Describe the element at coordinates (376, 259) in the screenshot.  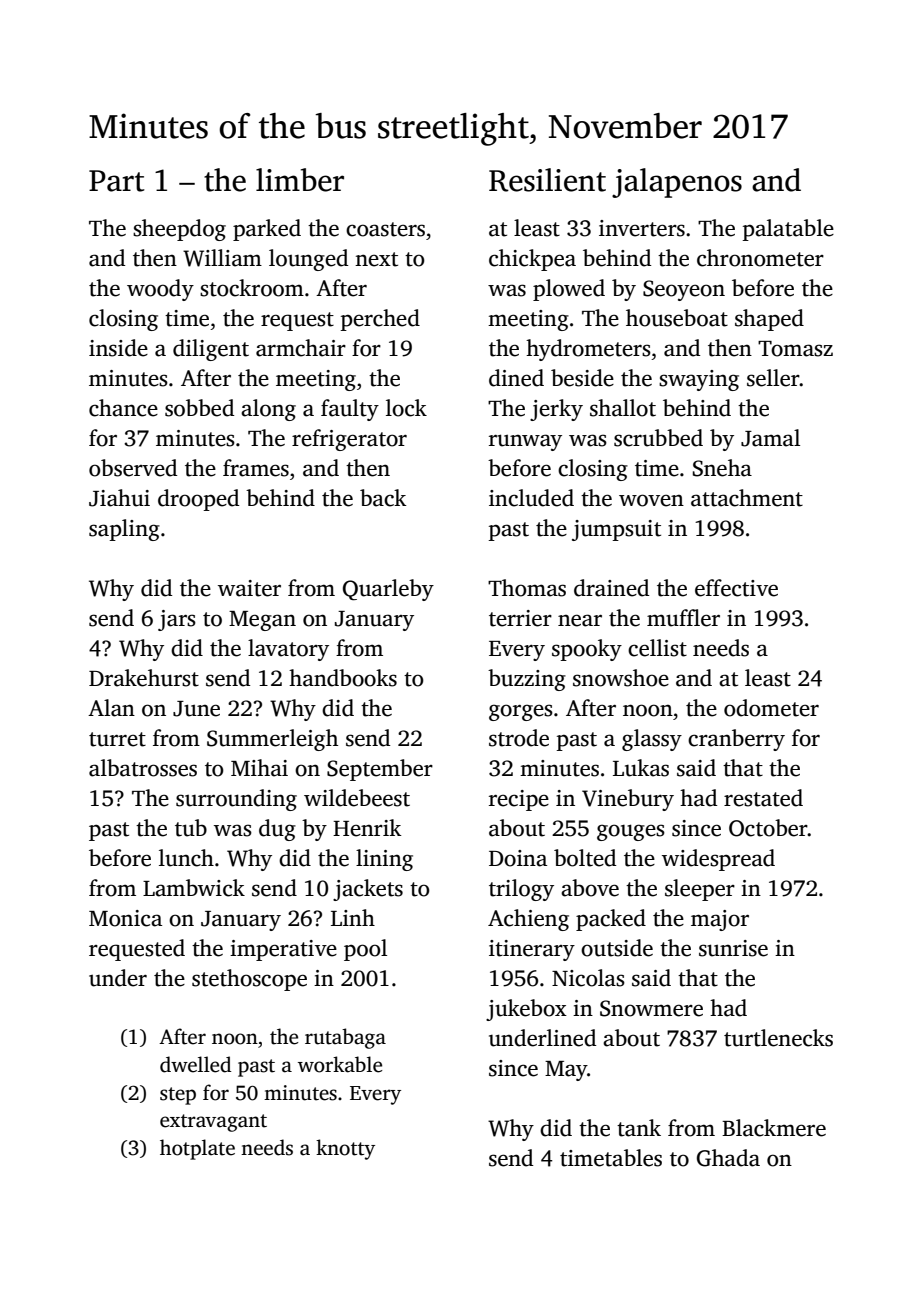
I see `next` at that location.
